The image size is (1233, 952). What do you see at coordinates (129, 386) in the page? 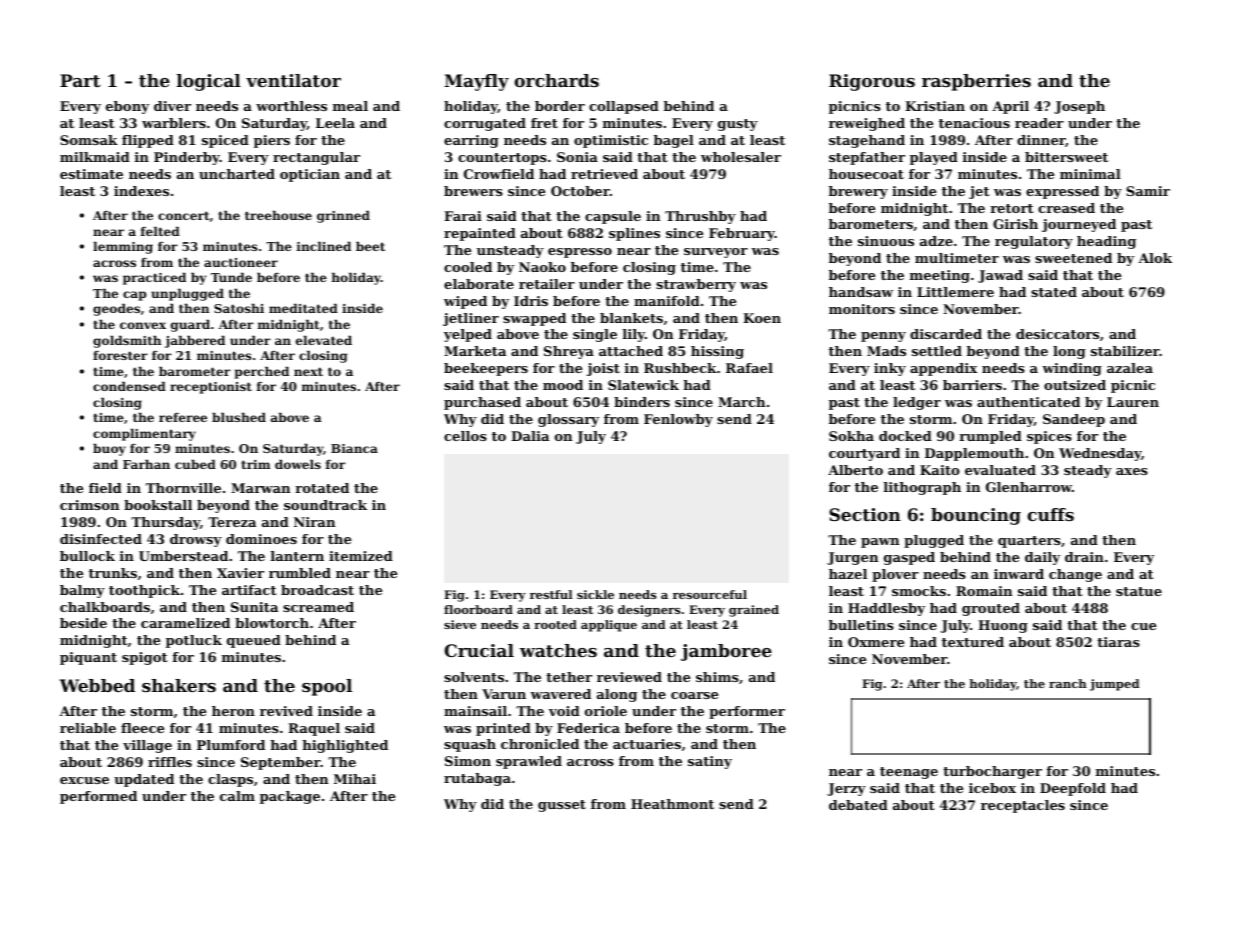
I see `condensed` at bounding box center [129, 386].
